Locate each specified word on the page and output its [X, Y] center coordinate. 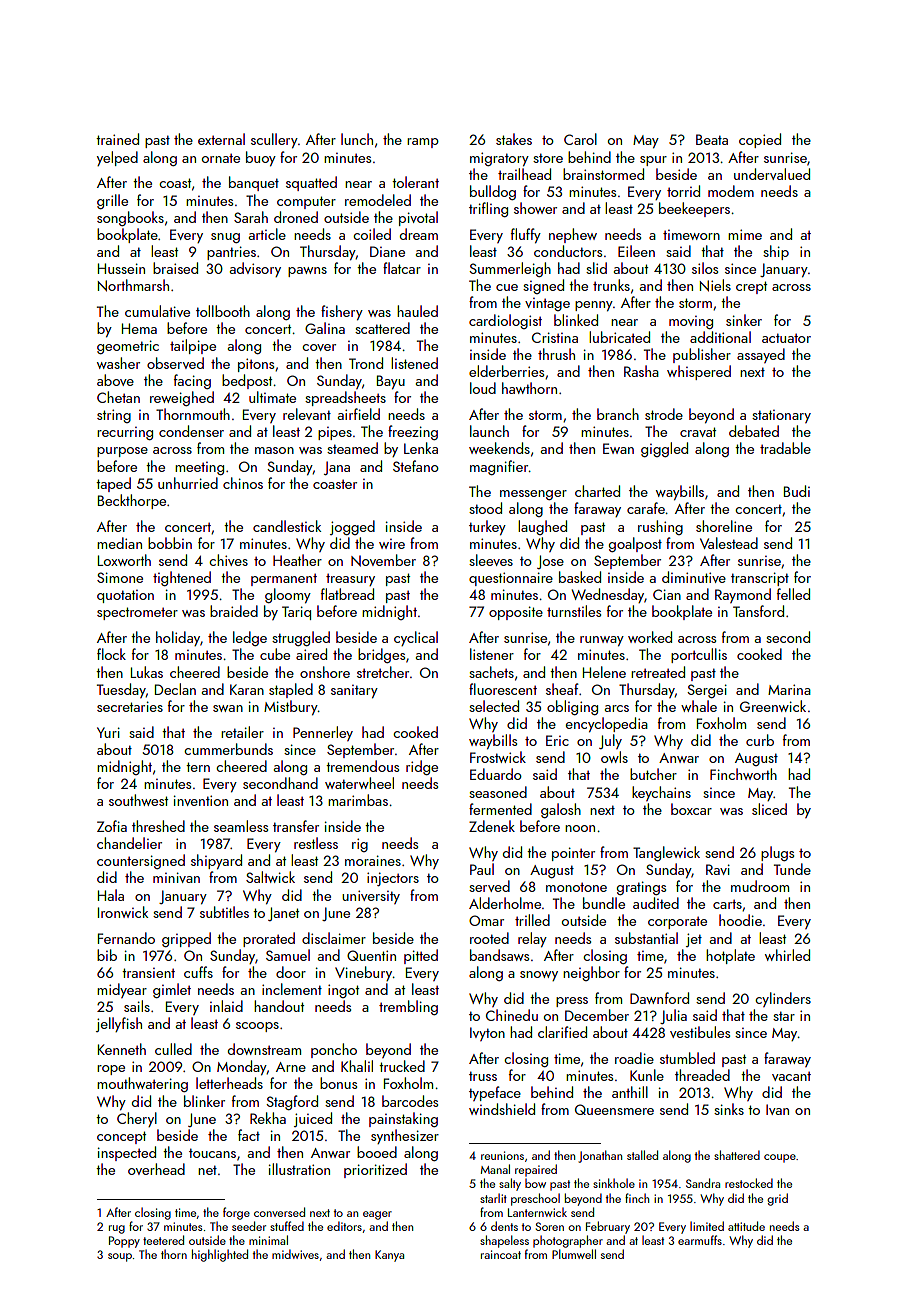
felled [793, 594]
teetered [163, 1240]
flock [111, 654]
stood [485, 508]
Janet [283, 914]
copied [760, 140]
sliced [769, 809]
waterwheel [359, 783]
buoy [261, 158]
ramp [423, 143]
